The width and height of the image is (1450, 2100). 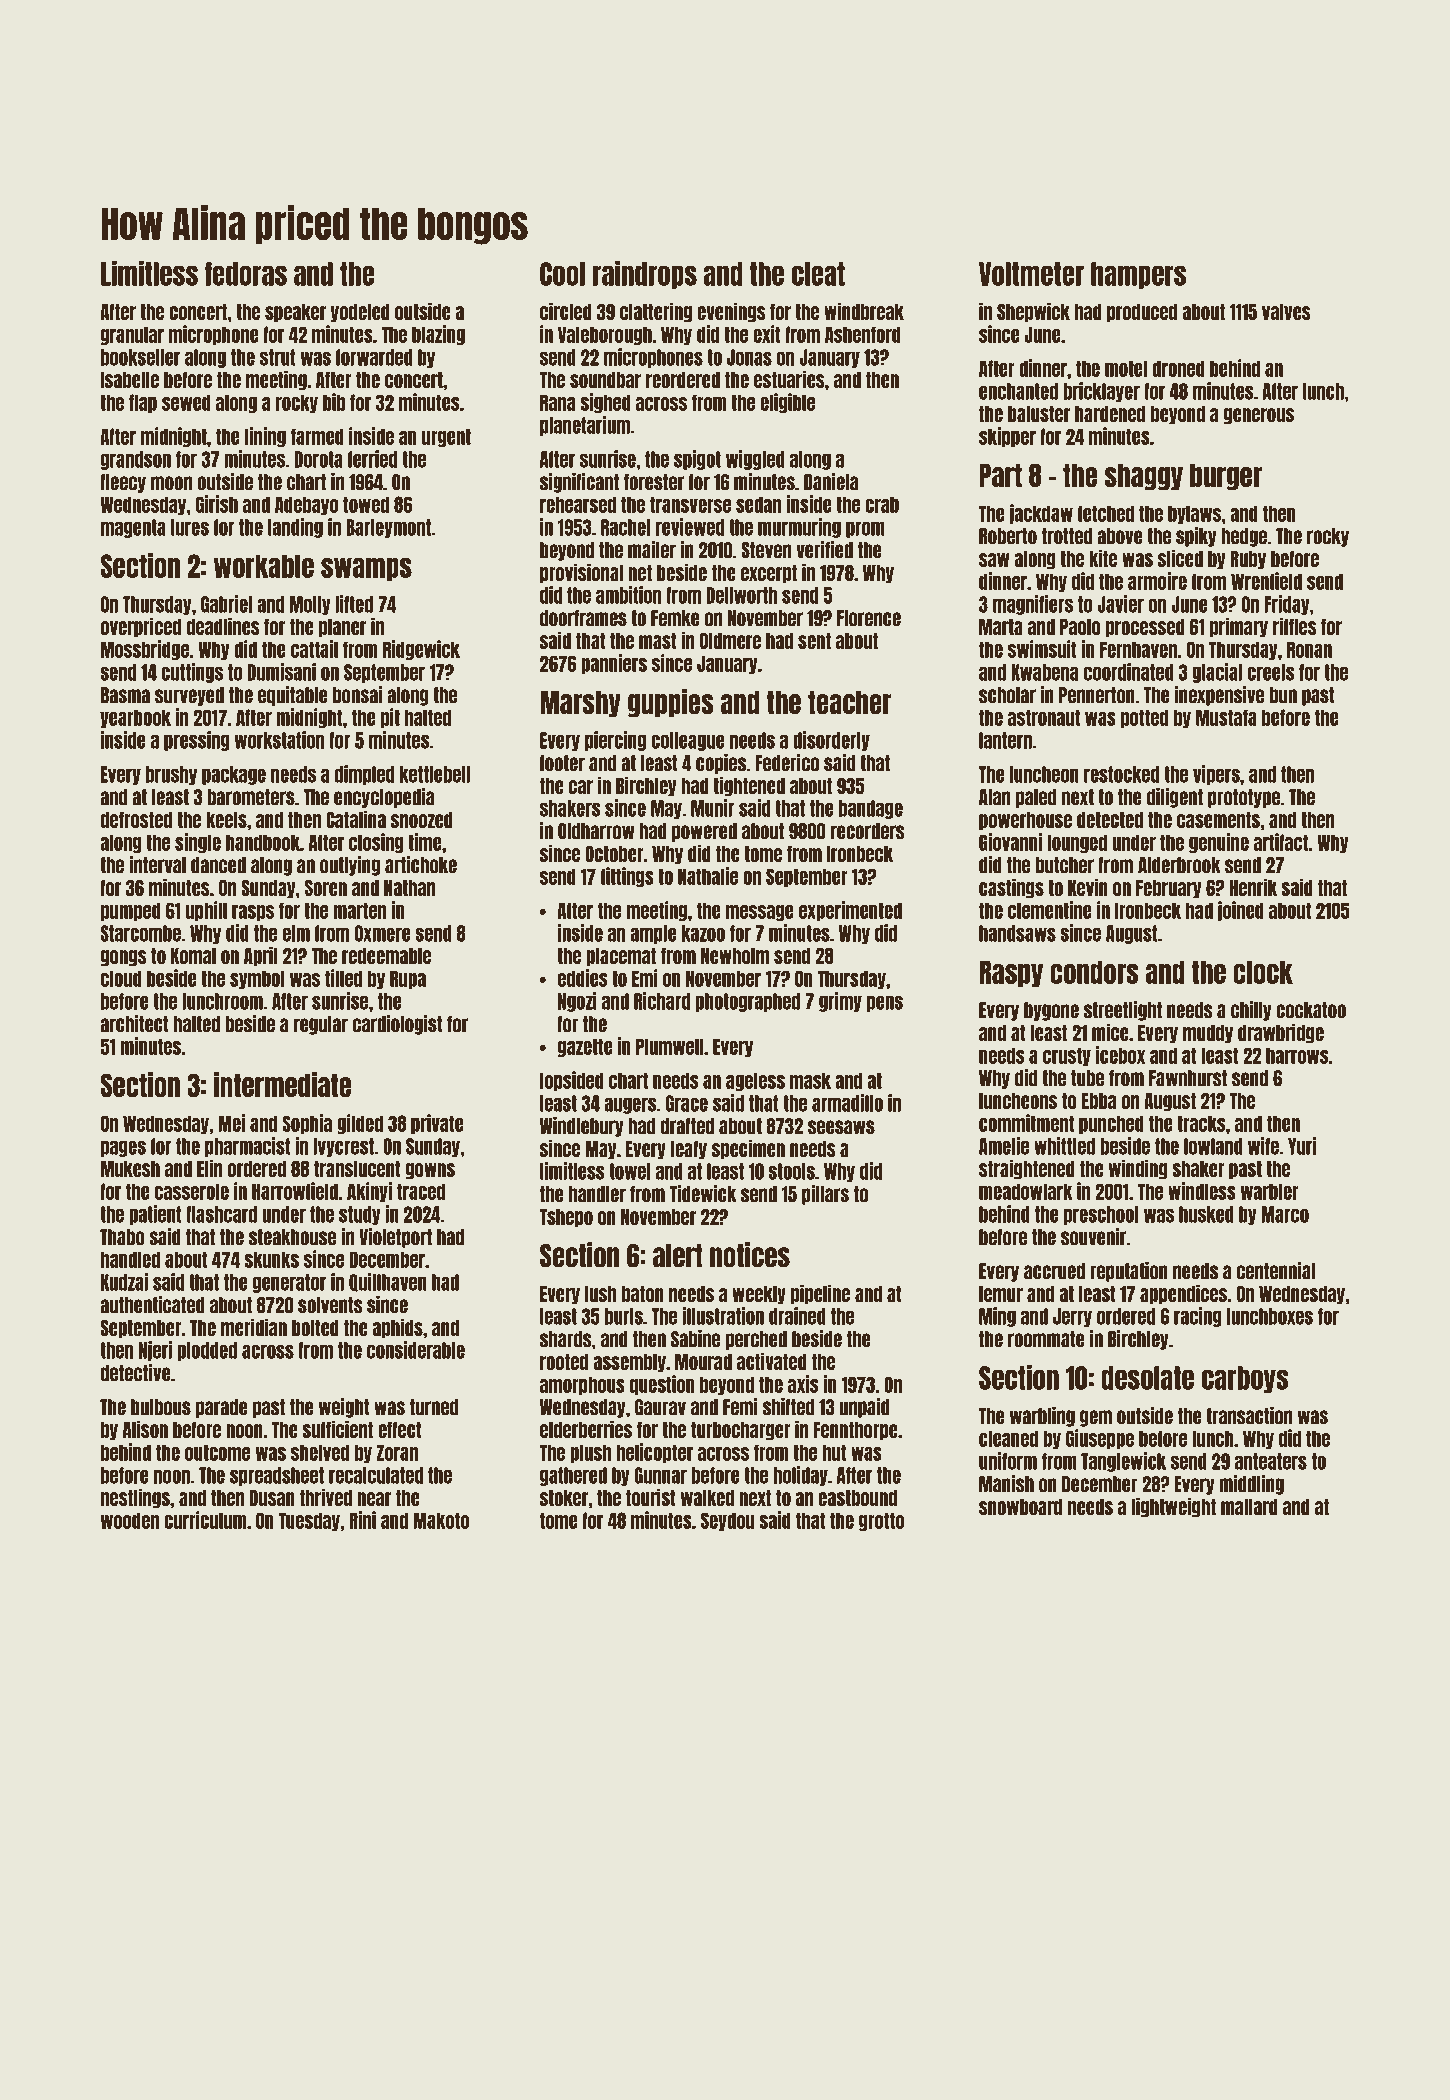 I want to click on riffles, so click(x=1295, y=626).
